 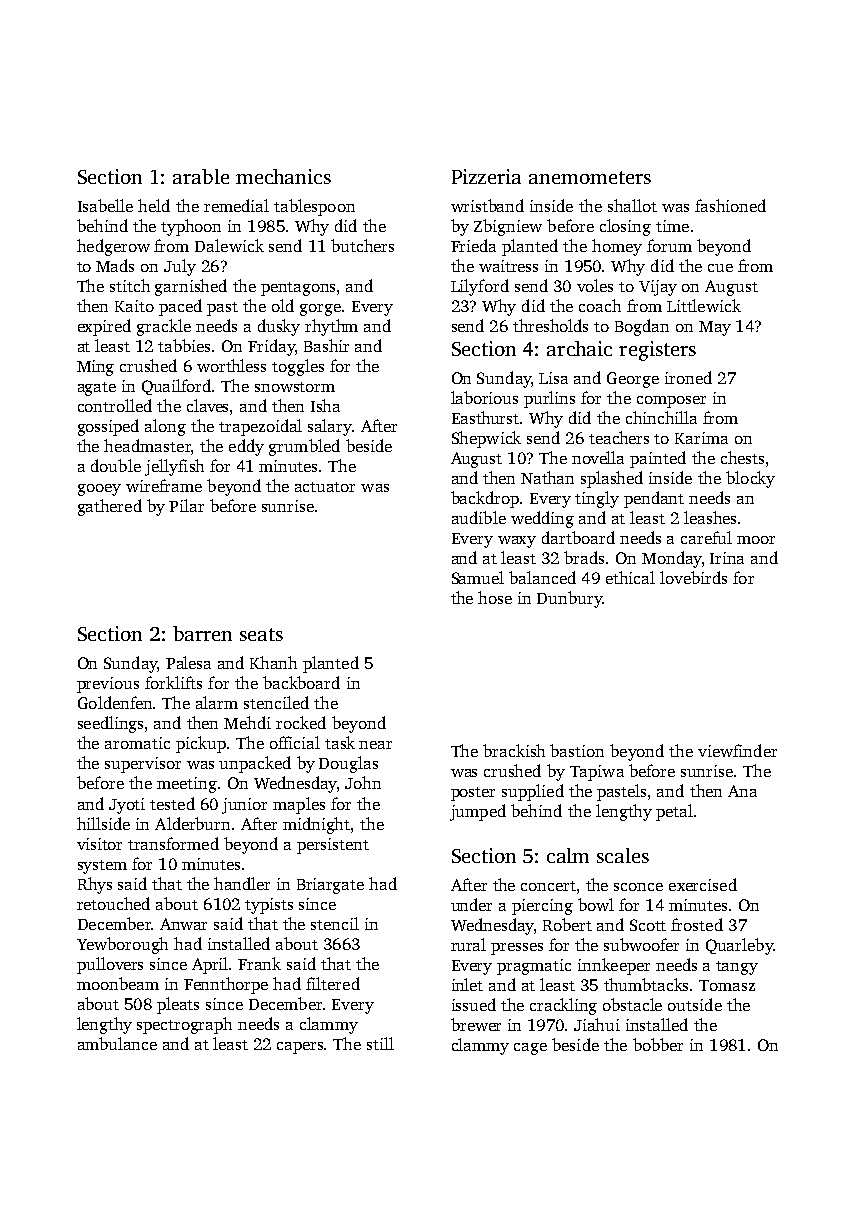 I want to click on Pilar, so click(x=186, y=505).
